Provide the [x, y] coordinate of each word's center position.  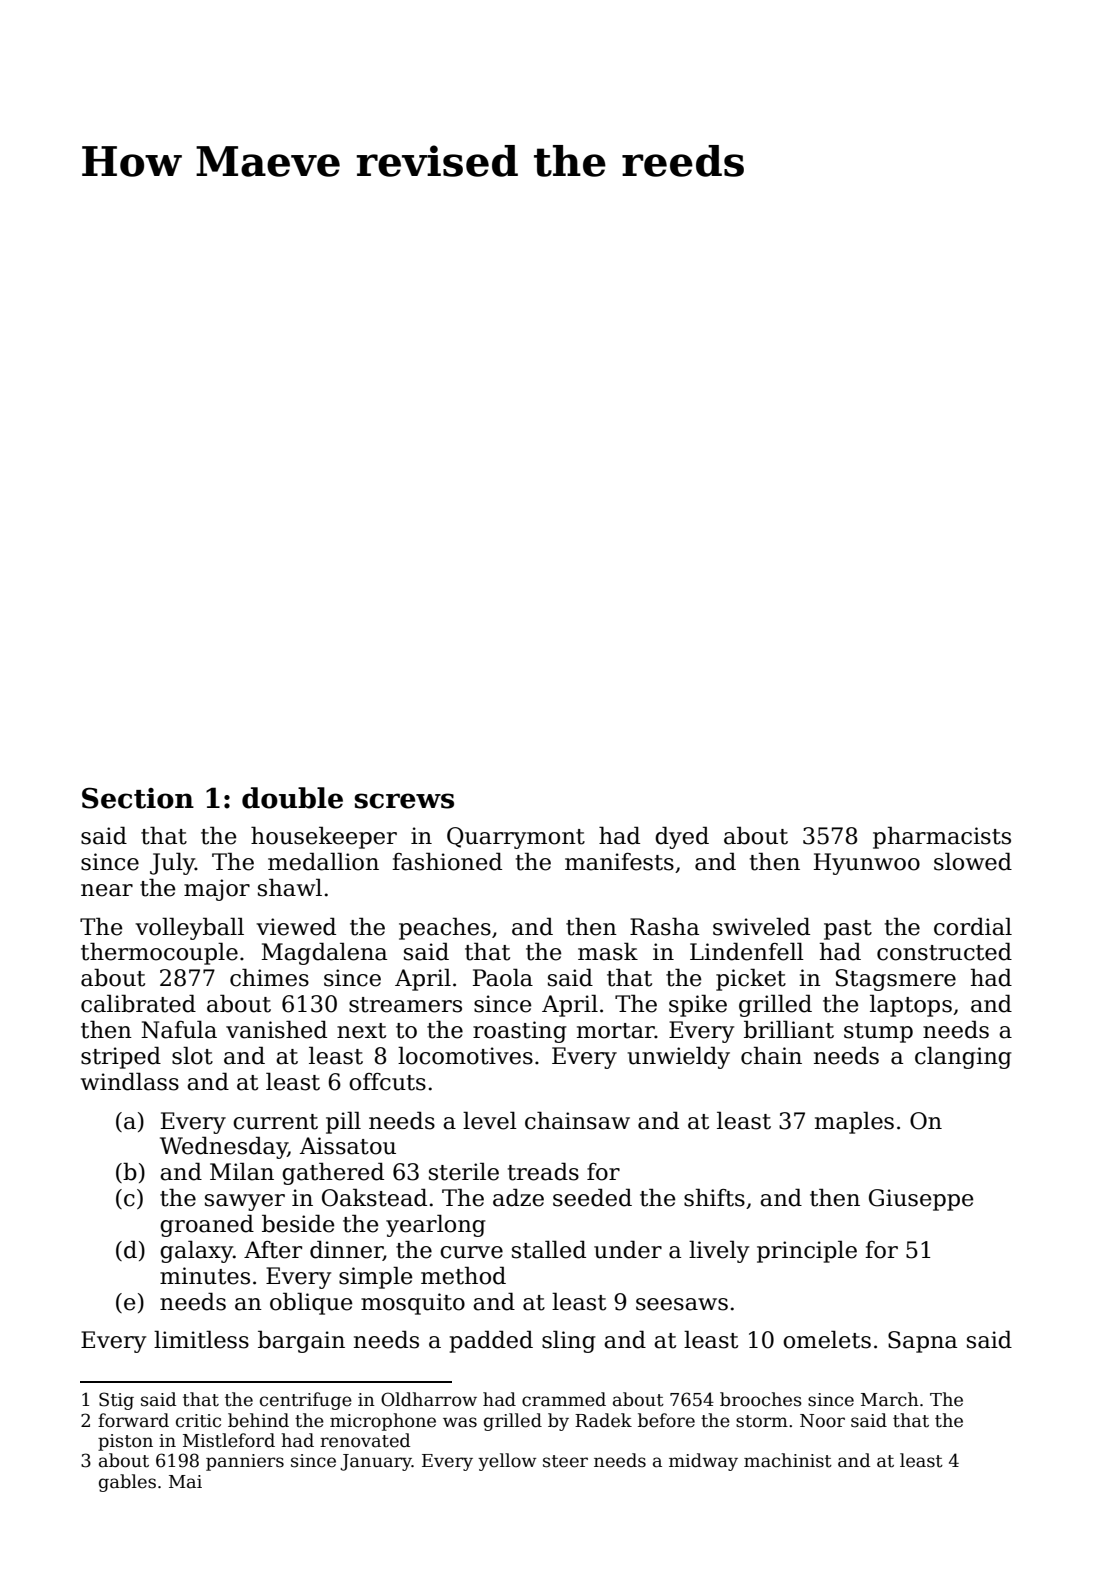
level [490, 1120]
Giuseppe [921, 1200]
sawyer [245, 1202]
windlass [130, 1081]
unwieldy [678, 1057]
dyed [682, 837]
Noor [822, 1421]
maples [854, 1122]
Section [138, 798]
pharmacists [942, 837]
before [666, 1420]
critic [198, 1421]
